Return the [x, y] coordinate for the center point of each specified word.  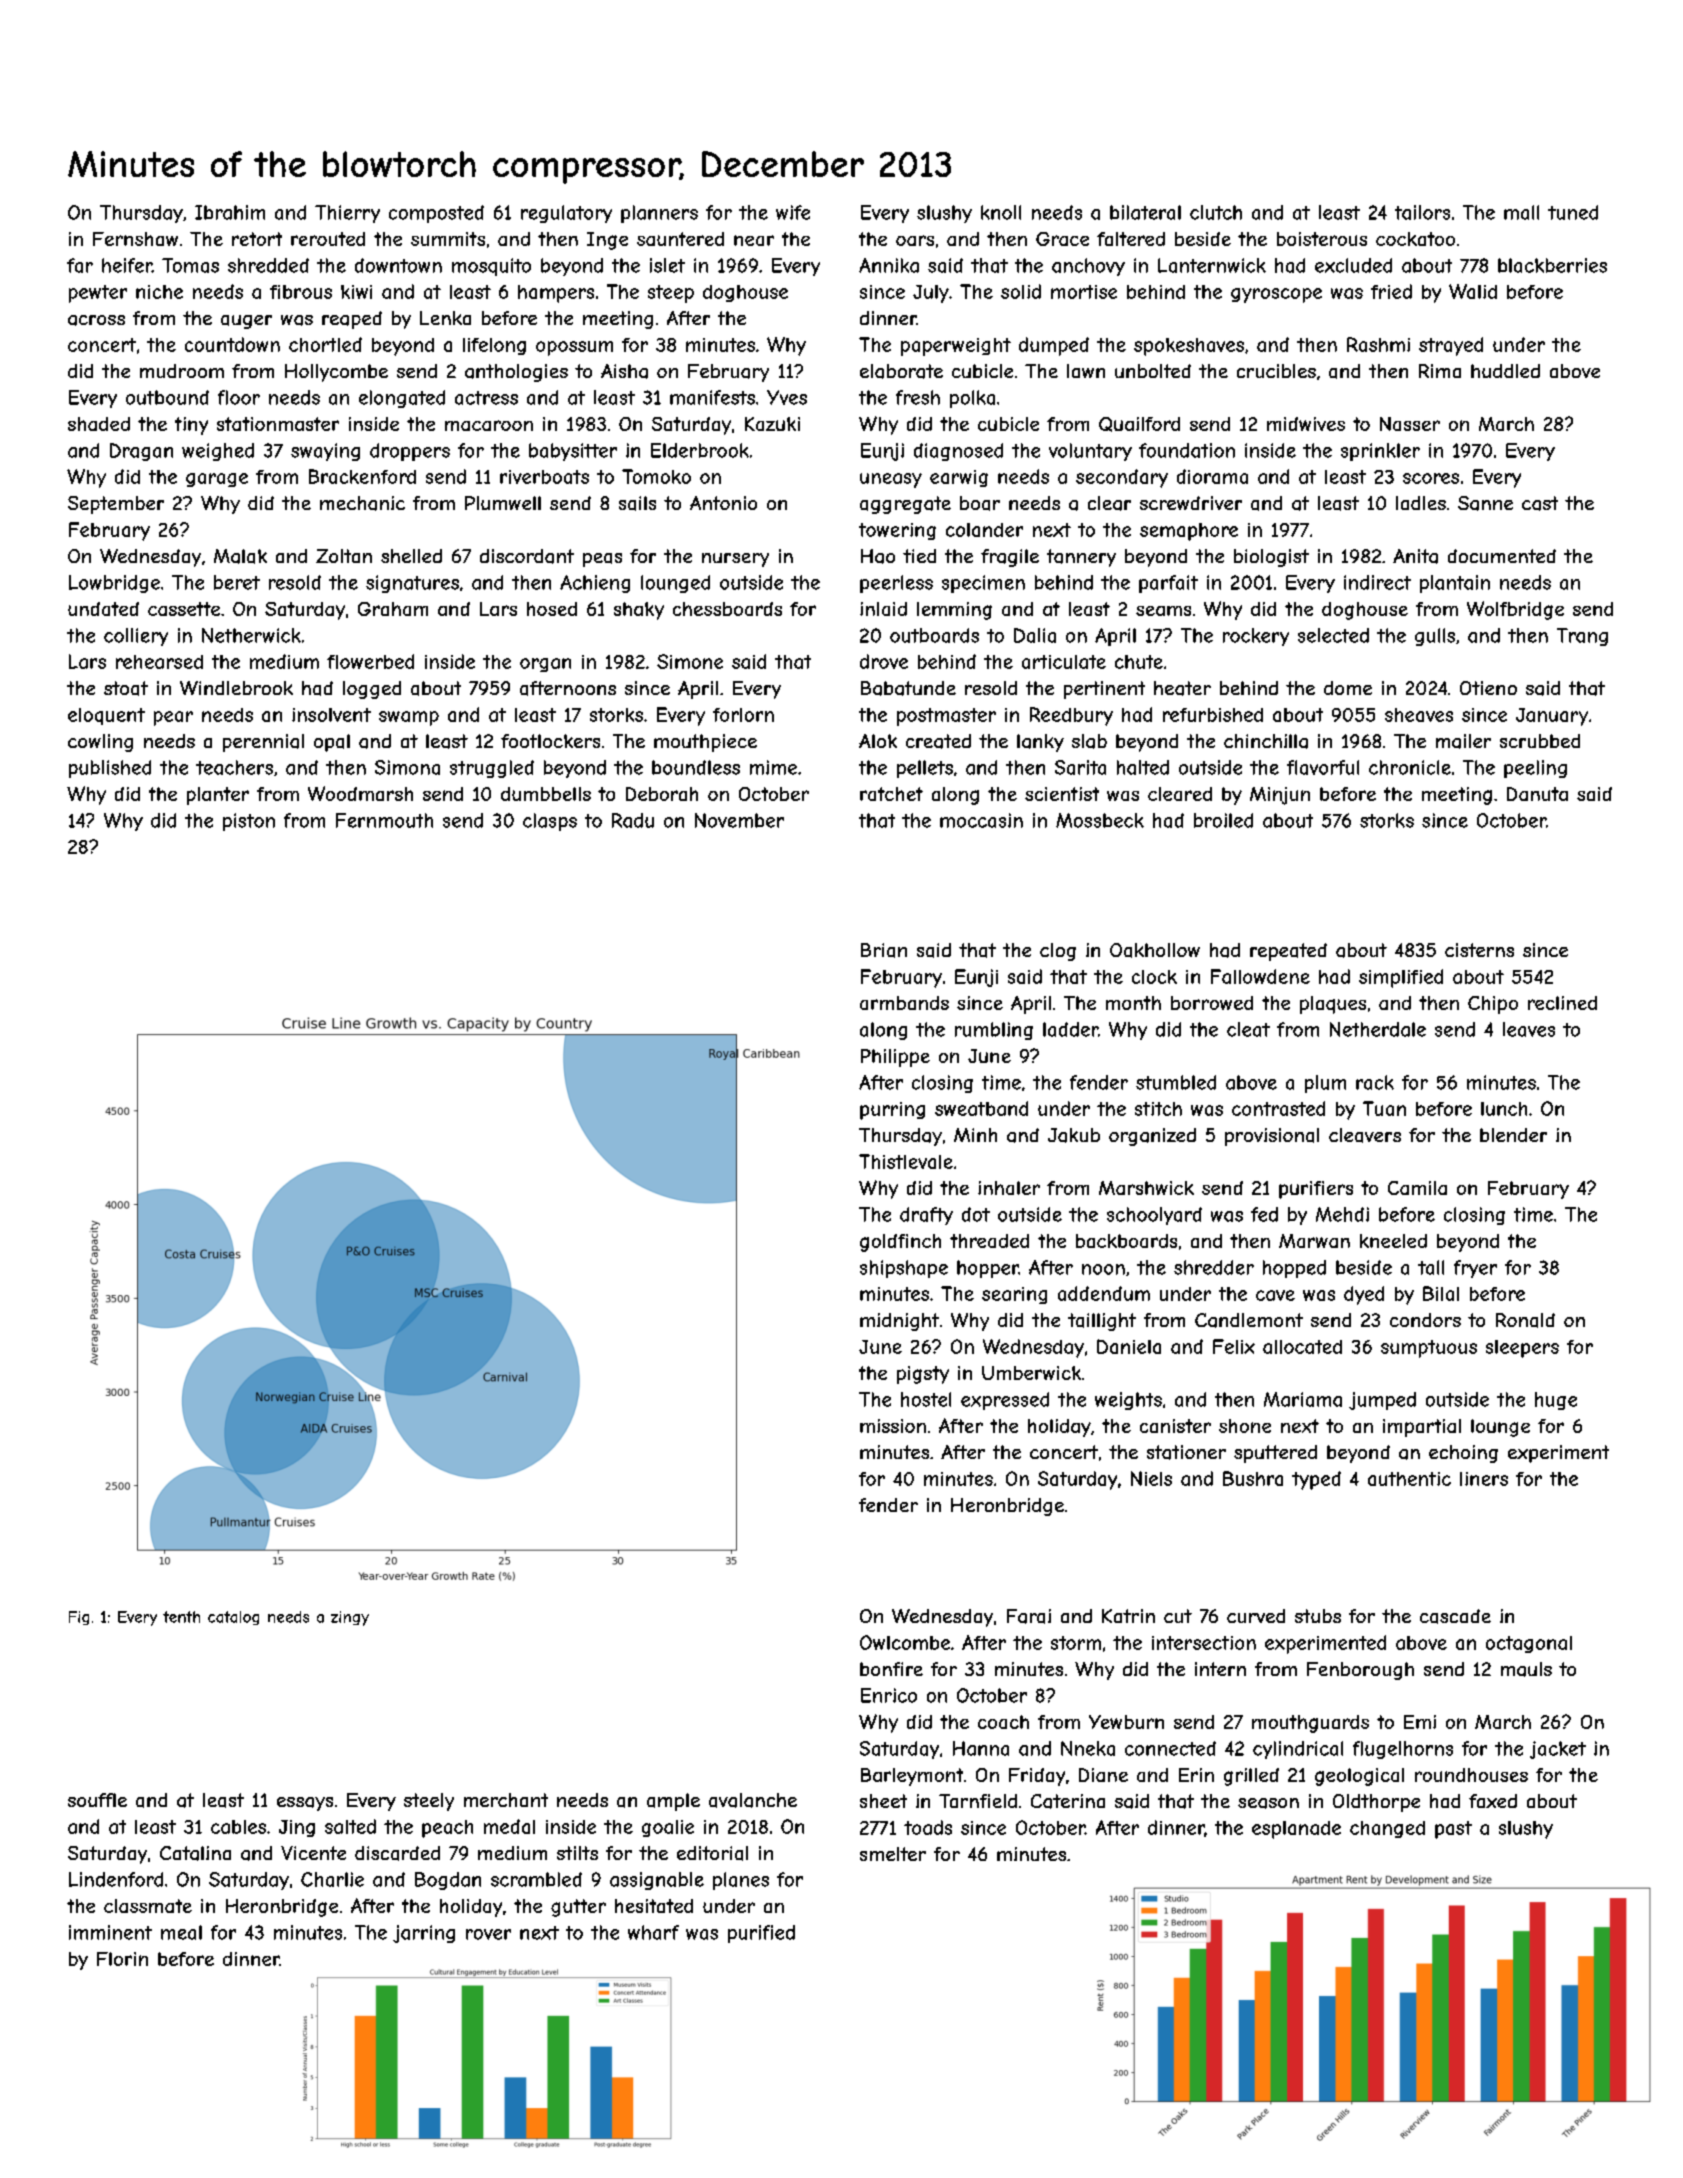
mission [893, 1426]
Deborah [662, 794]
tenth [181, 1617]
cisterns [1479, 950]
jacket [1558, 1750]
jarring [424, 1934]
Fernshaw [135, 239]
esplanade [1296, 1830]
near [754, 240]
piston [249, 822]
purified [761, 1934]
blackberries [1552, 265]
